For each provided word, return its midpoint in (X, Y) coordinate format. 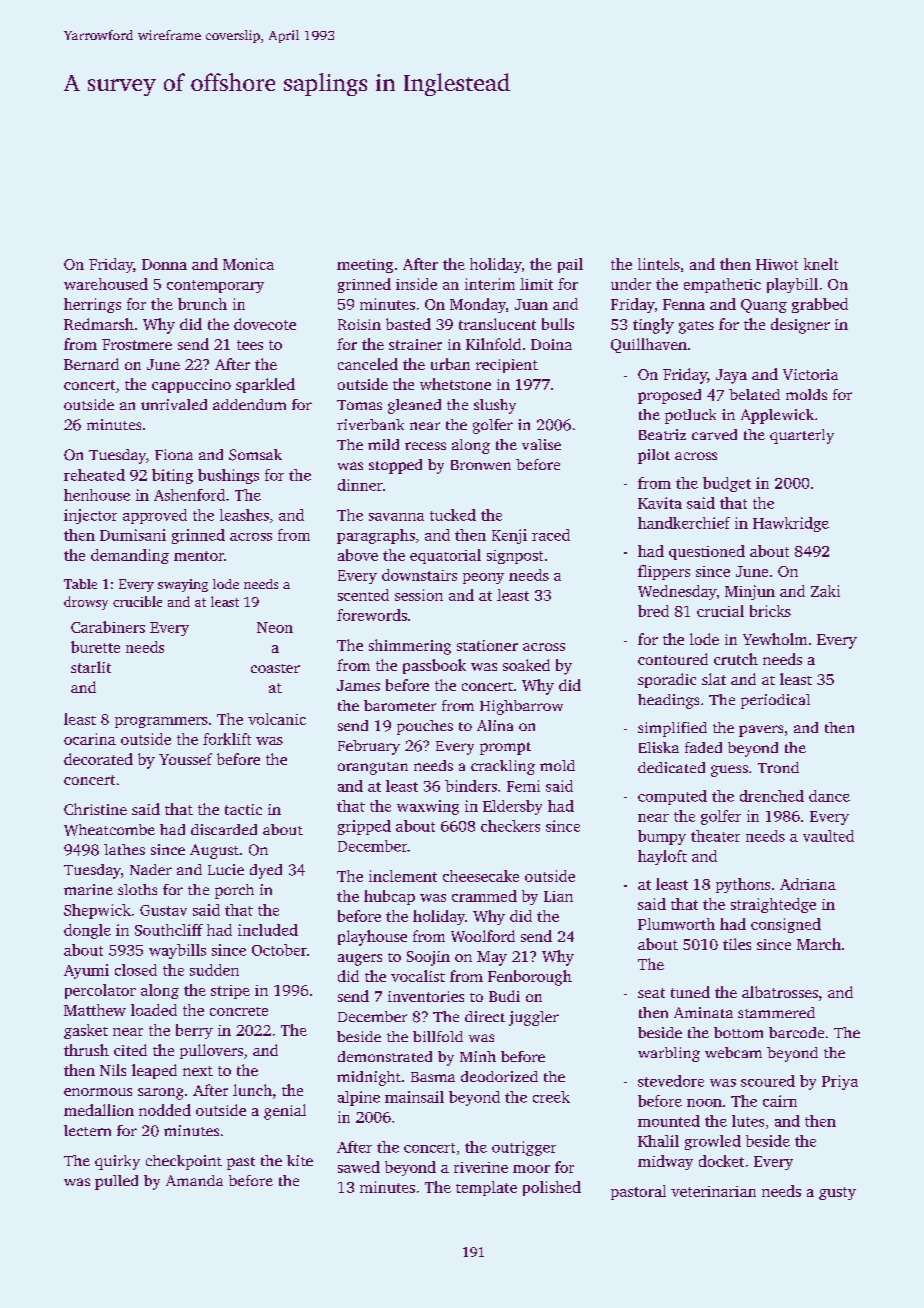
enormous (98, 1092)
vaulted (828, 836)
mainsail (414, 1097)
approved (155, 516)
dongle (87, 931)
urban (450, 364)
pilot (654, 456)
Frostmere (137, 344)
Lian (558, 896)
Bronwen (481, 465)
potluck (690, 416)
